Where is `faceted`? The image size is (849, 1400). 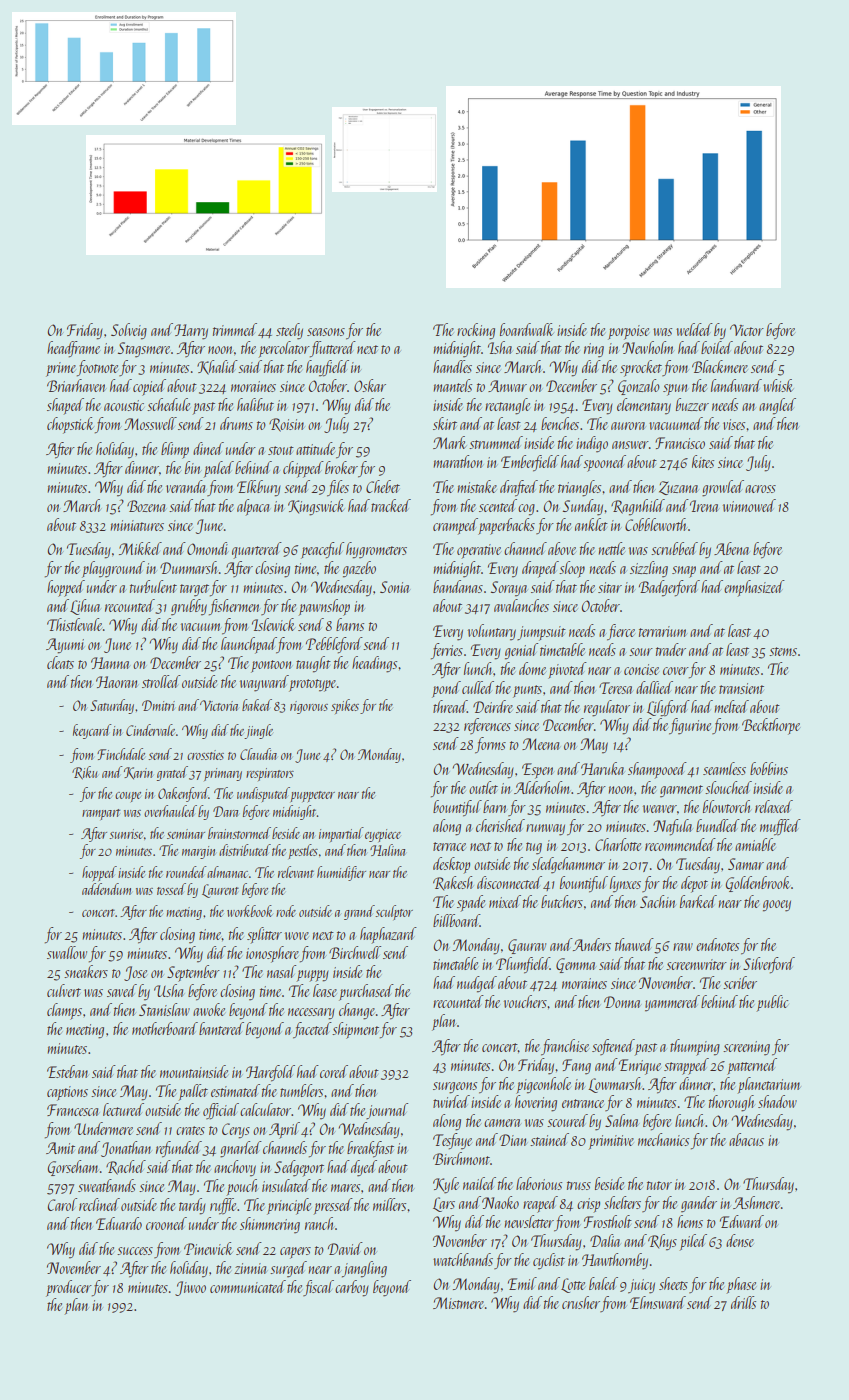 faceted is located at coordinates (312, 1030).
